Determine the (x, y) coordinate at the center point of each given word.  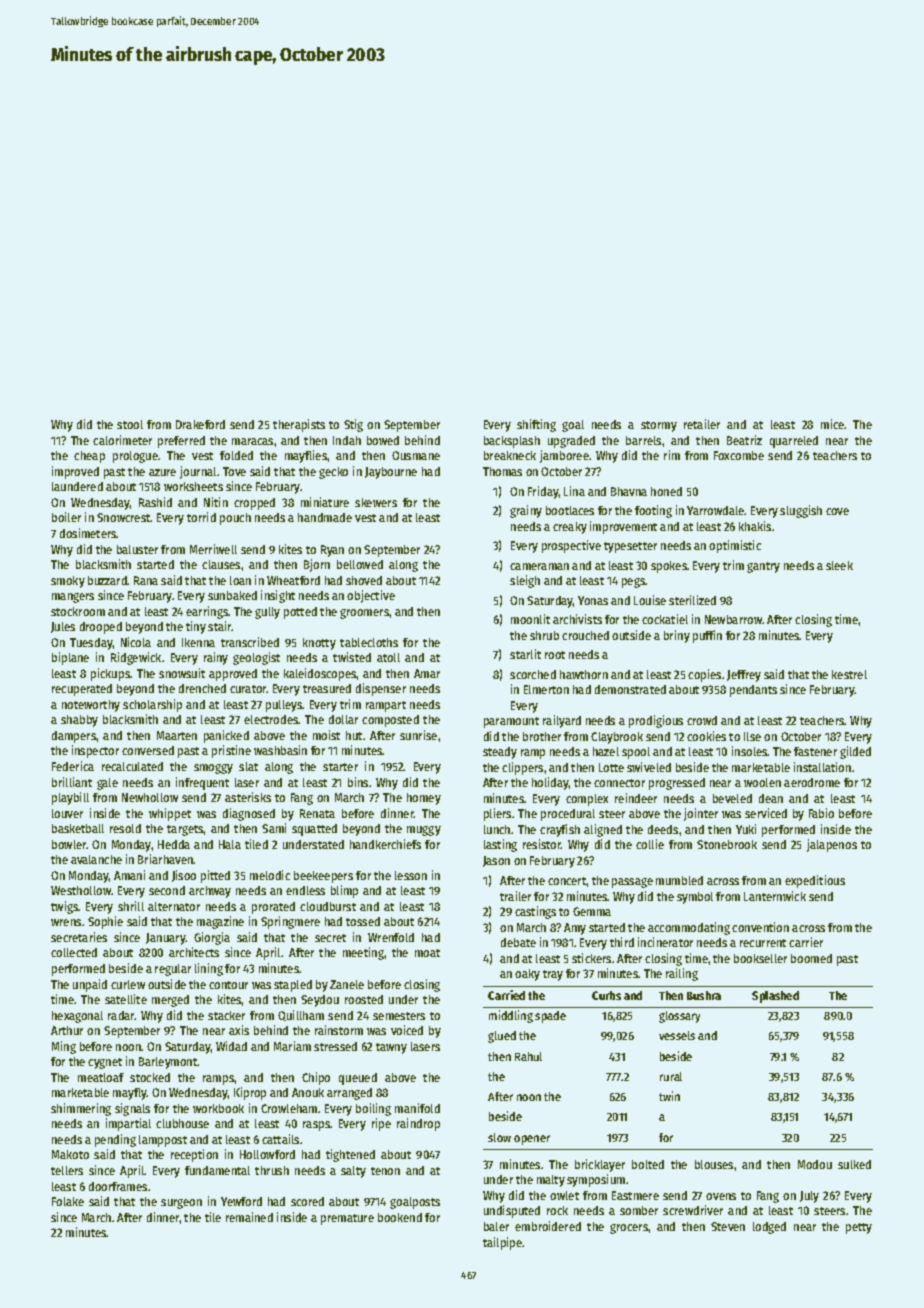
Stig (353, 425)
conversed (148, 750)
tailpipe (503, 1243)
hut (354, 735)
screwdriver (693, 1210)
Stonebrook (727, 844)
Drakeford (200, 424)
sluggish (801, 511)
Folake (68, 1201)
